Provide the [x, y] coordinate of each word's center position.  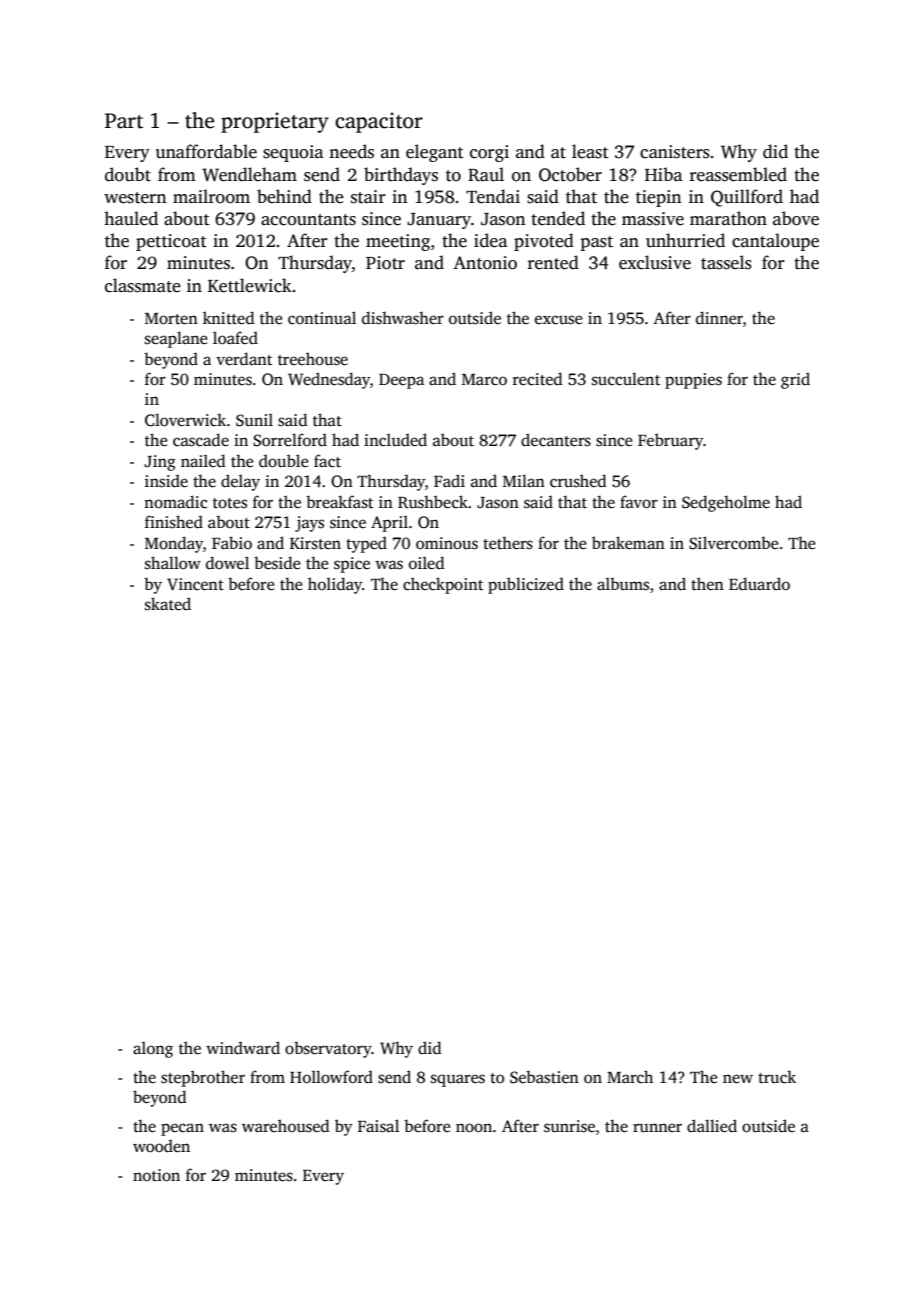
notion [156, 1175]
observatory [328, 1049]
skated [168, 604]
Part [124, 121]
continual [322, 317]
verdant [244, 359]
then [707, 584]
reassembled [738, 174]
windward [243, 1048]
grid [795, 380]
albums [623, 584]
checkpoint [443, 585]
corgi [489, 153]
